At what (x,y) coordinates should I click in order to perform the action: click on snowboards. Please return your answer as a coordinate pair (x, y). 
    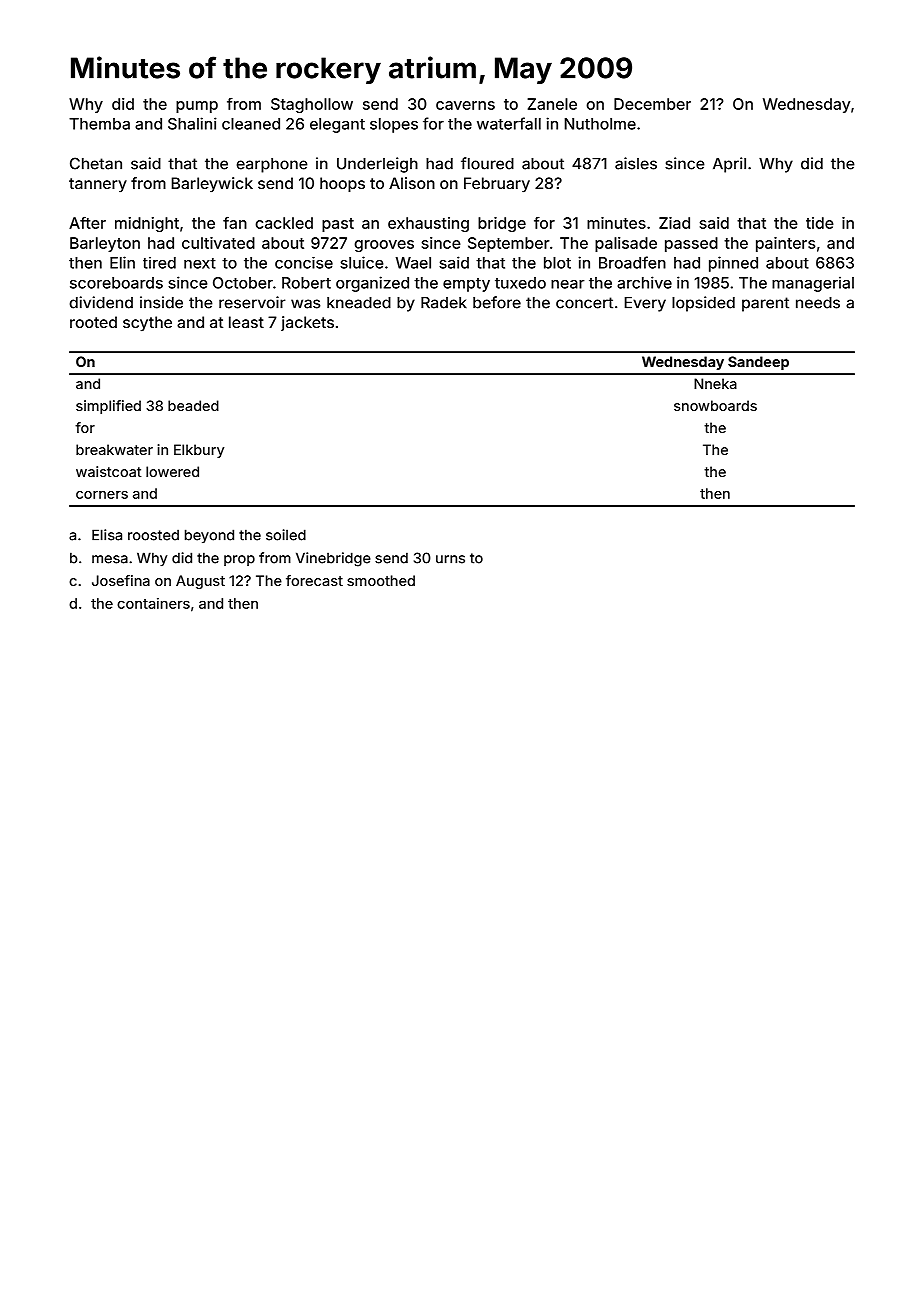
    Looking at the image, I should click on (715, 405).
